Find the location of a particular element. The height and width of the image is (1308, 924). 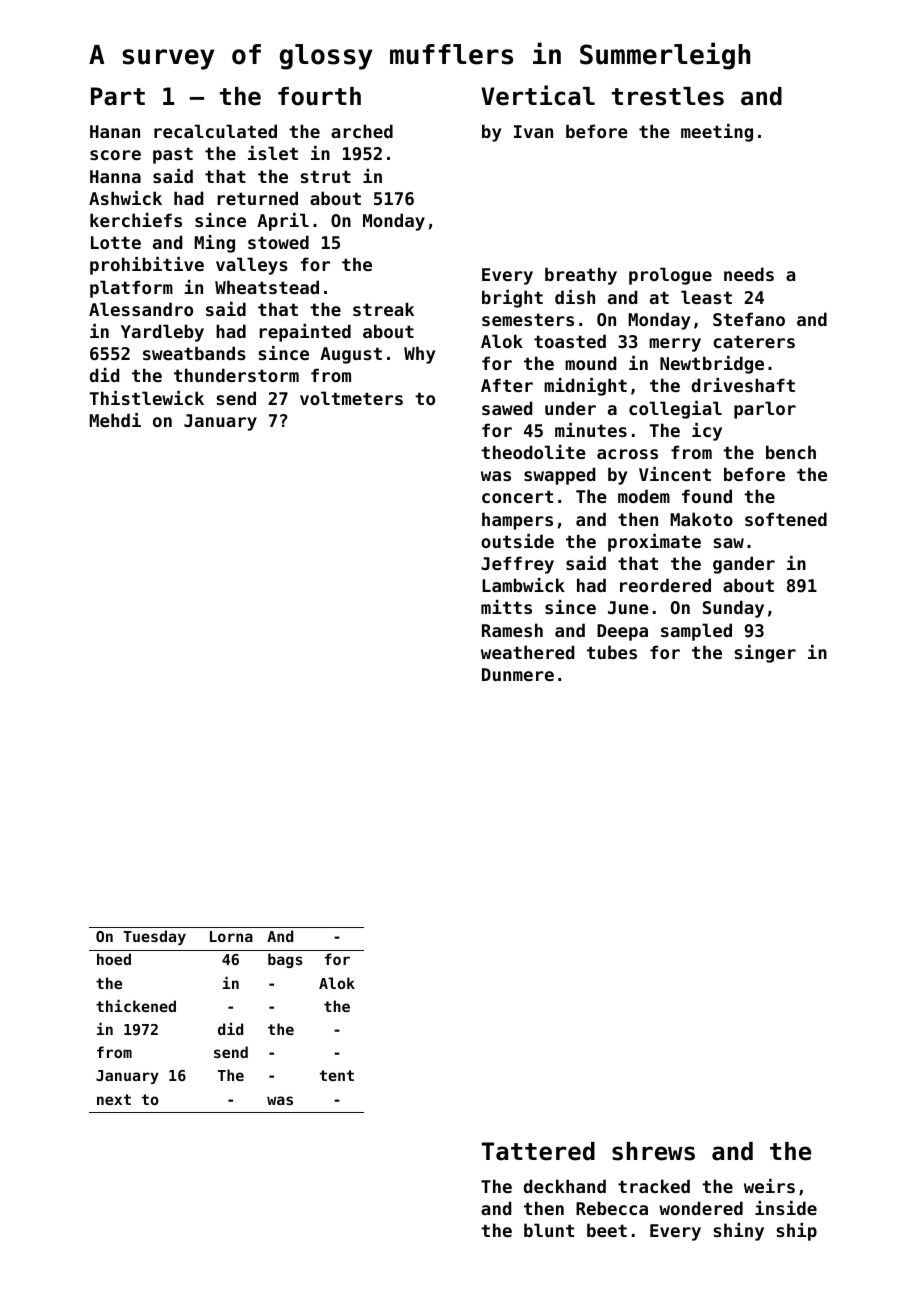

tubes is located at coordinates (612, 652).
